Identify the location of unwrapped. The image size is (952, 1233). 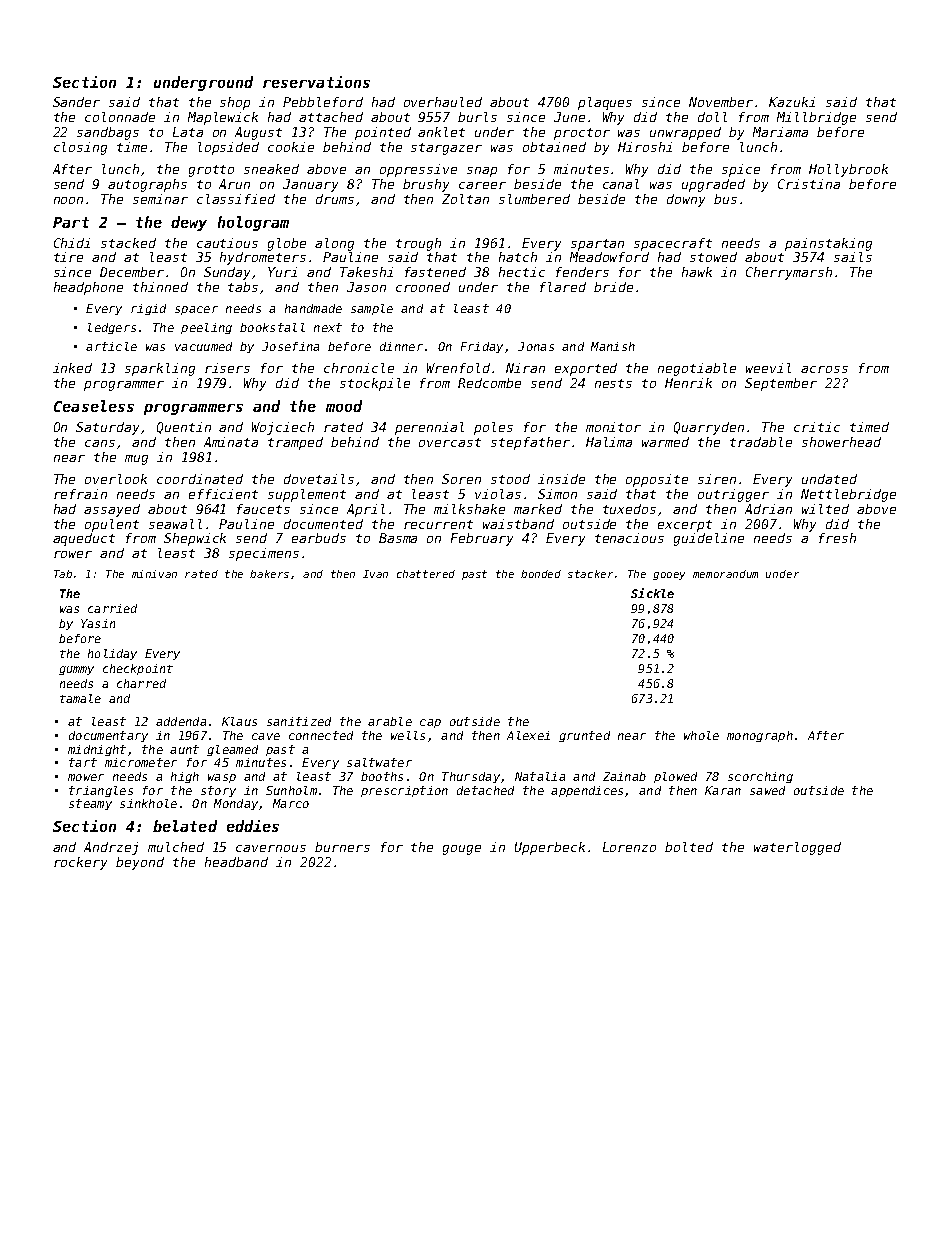
(685, 133).
